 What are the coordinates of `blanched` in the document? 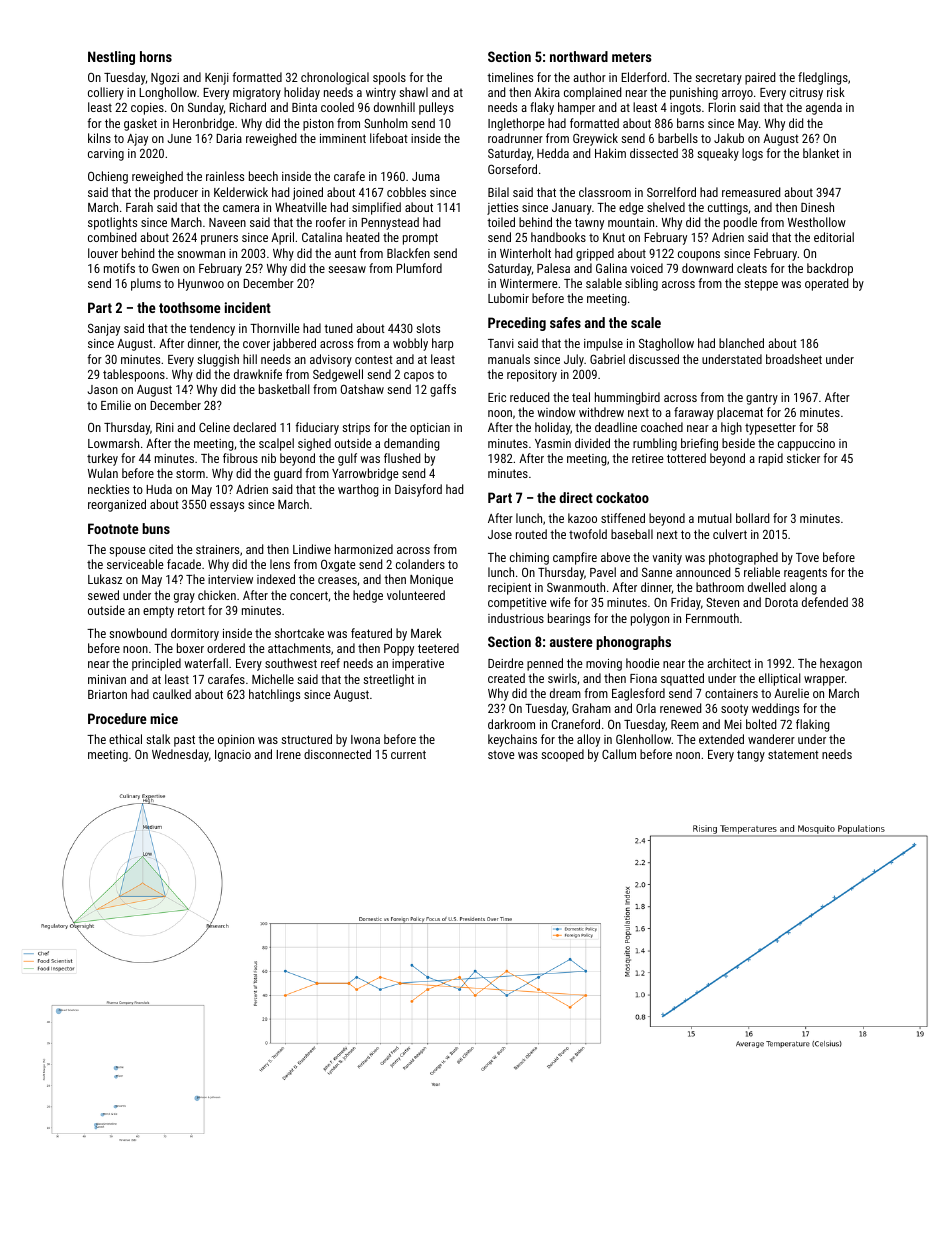 It's located at (741, 343).
